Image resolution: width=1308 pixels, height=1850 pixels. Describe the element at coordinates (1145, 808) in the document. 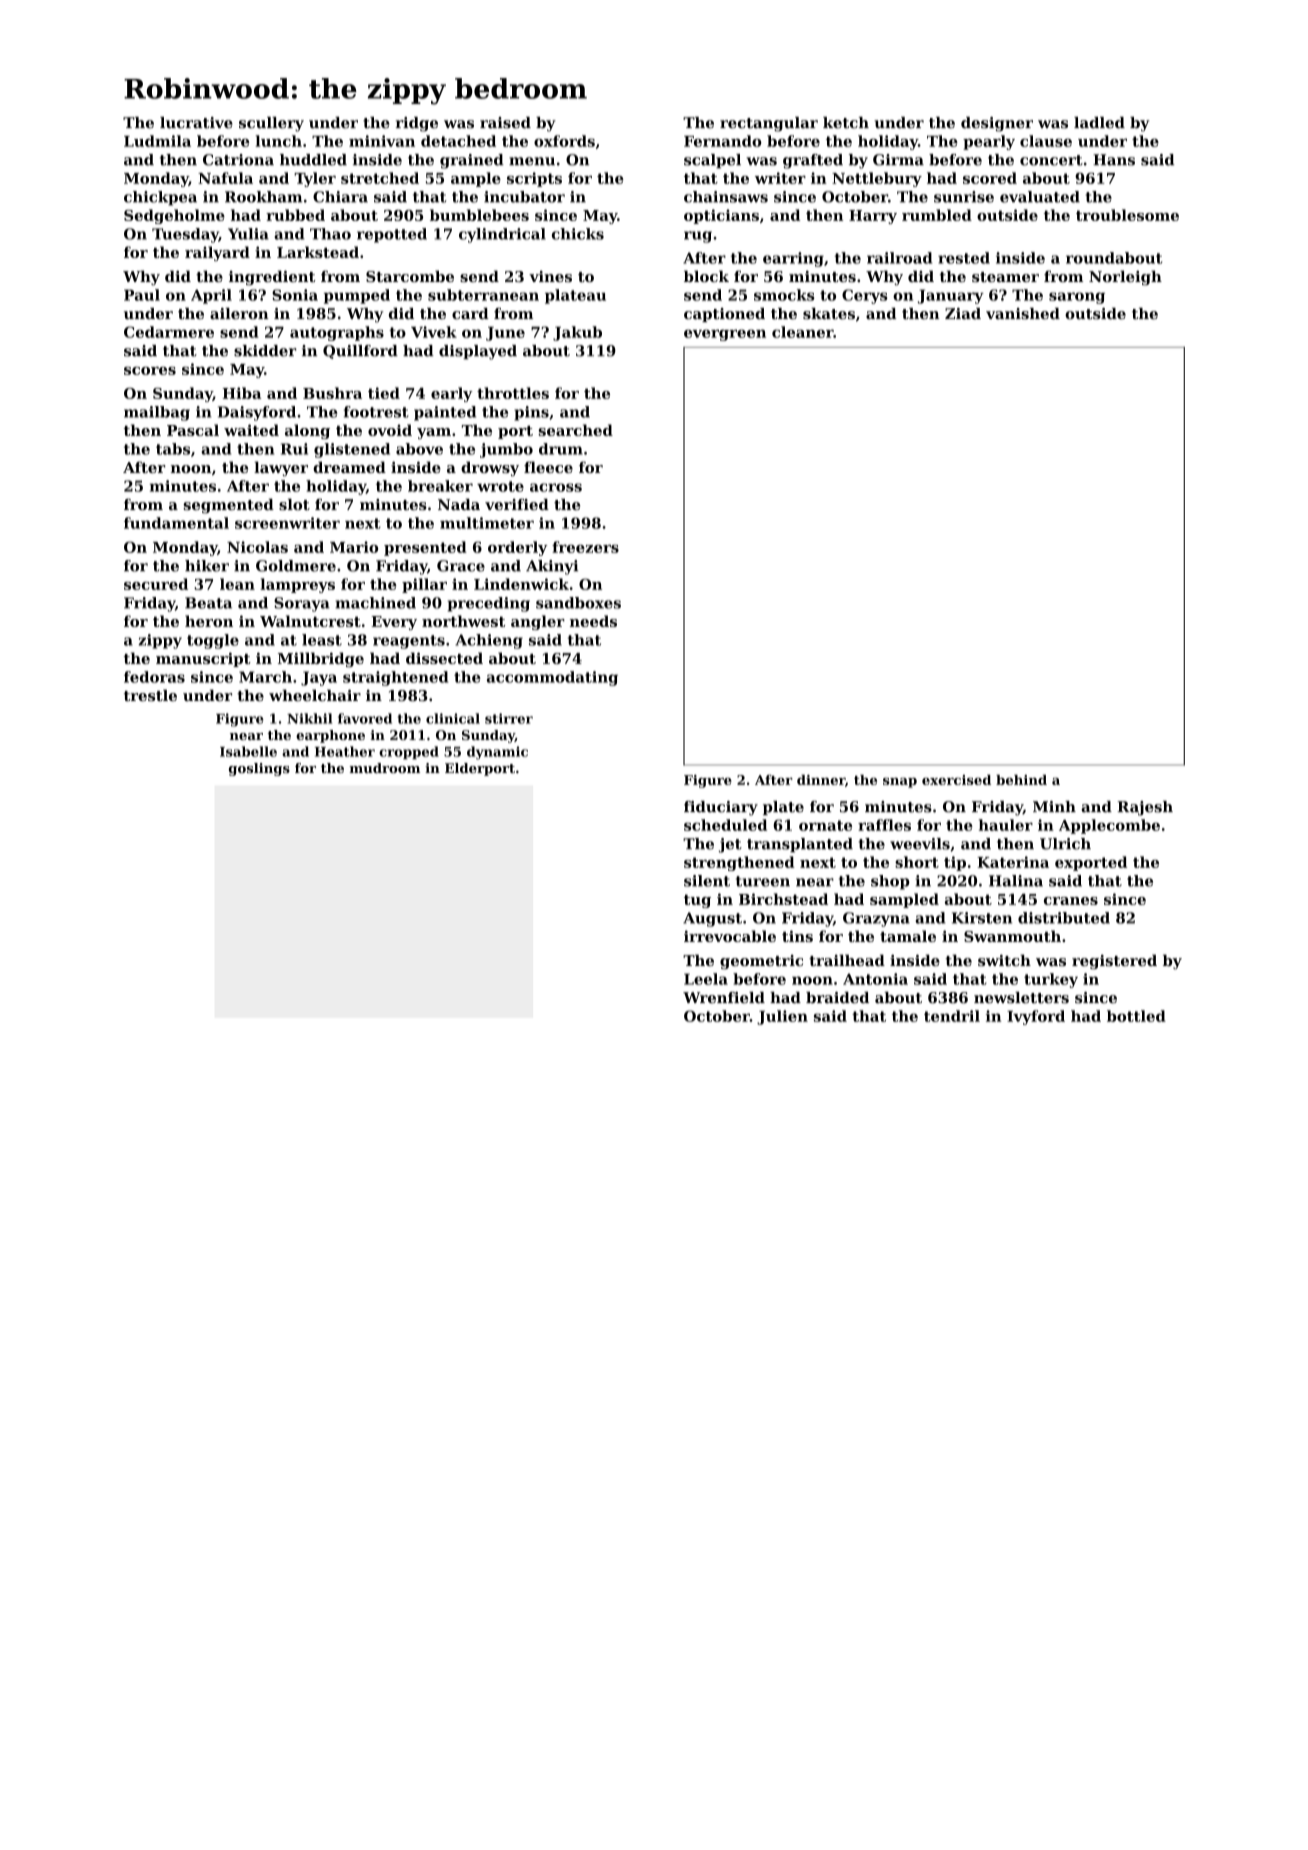

I see `Rajesh` at that location.
